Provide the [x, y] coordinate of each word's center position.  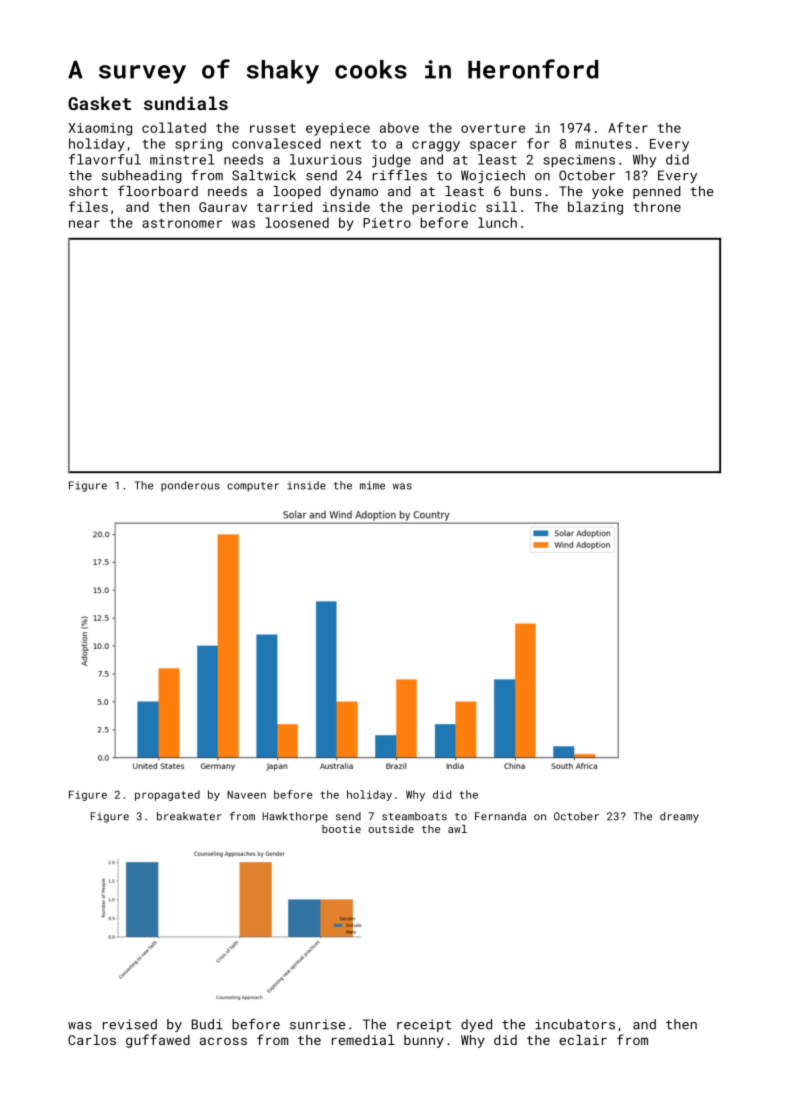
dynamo [354, 192]
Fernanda [500, 816]
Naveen [246, 795]
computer [253, 487]
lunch [497, 222]
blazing [595, 208]
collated [174, 127]
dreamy [679, 817]
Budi [207, 1024]
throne [657, 206]
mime [372, 485]
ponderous [190, 486]
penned [656, 192]
